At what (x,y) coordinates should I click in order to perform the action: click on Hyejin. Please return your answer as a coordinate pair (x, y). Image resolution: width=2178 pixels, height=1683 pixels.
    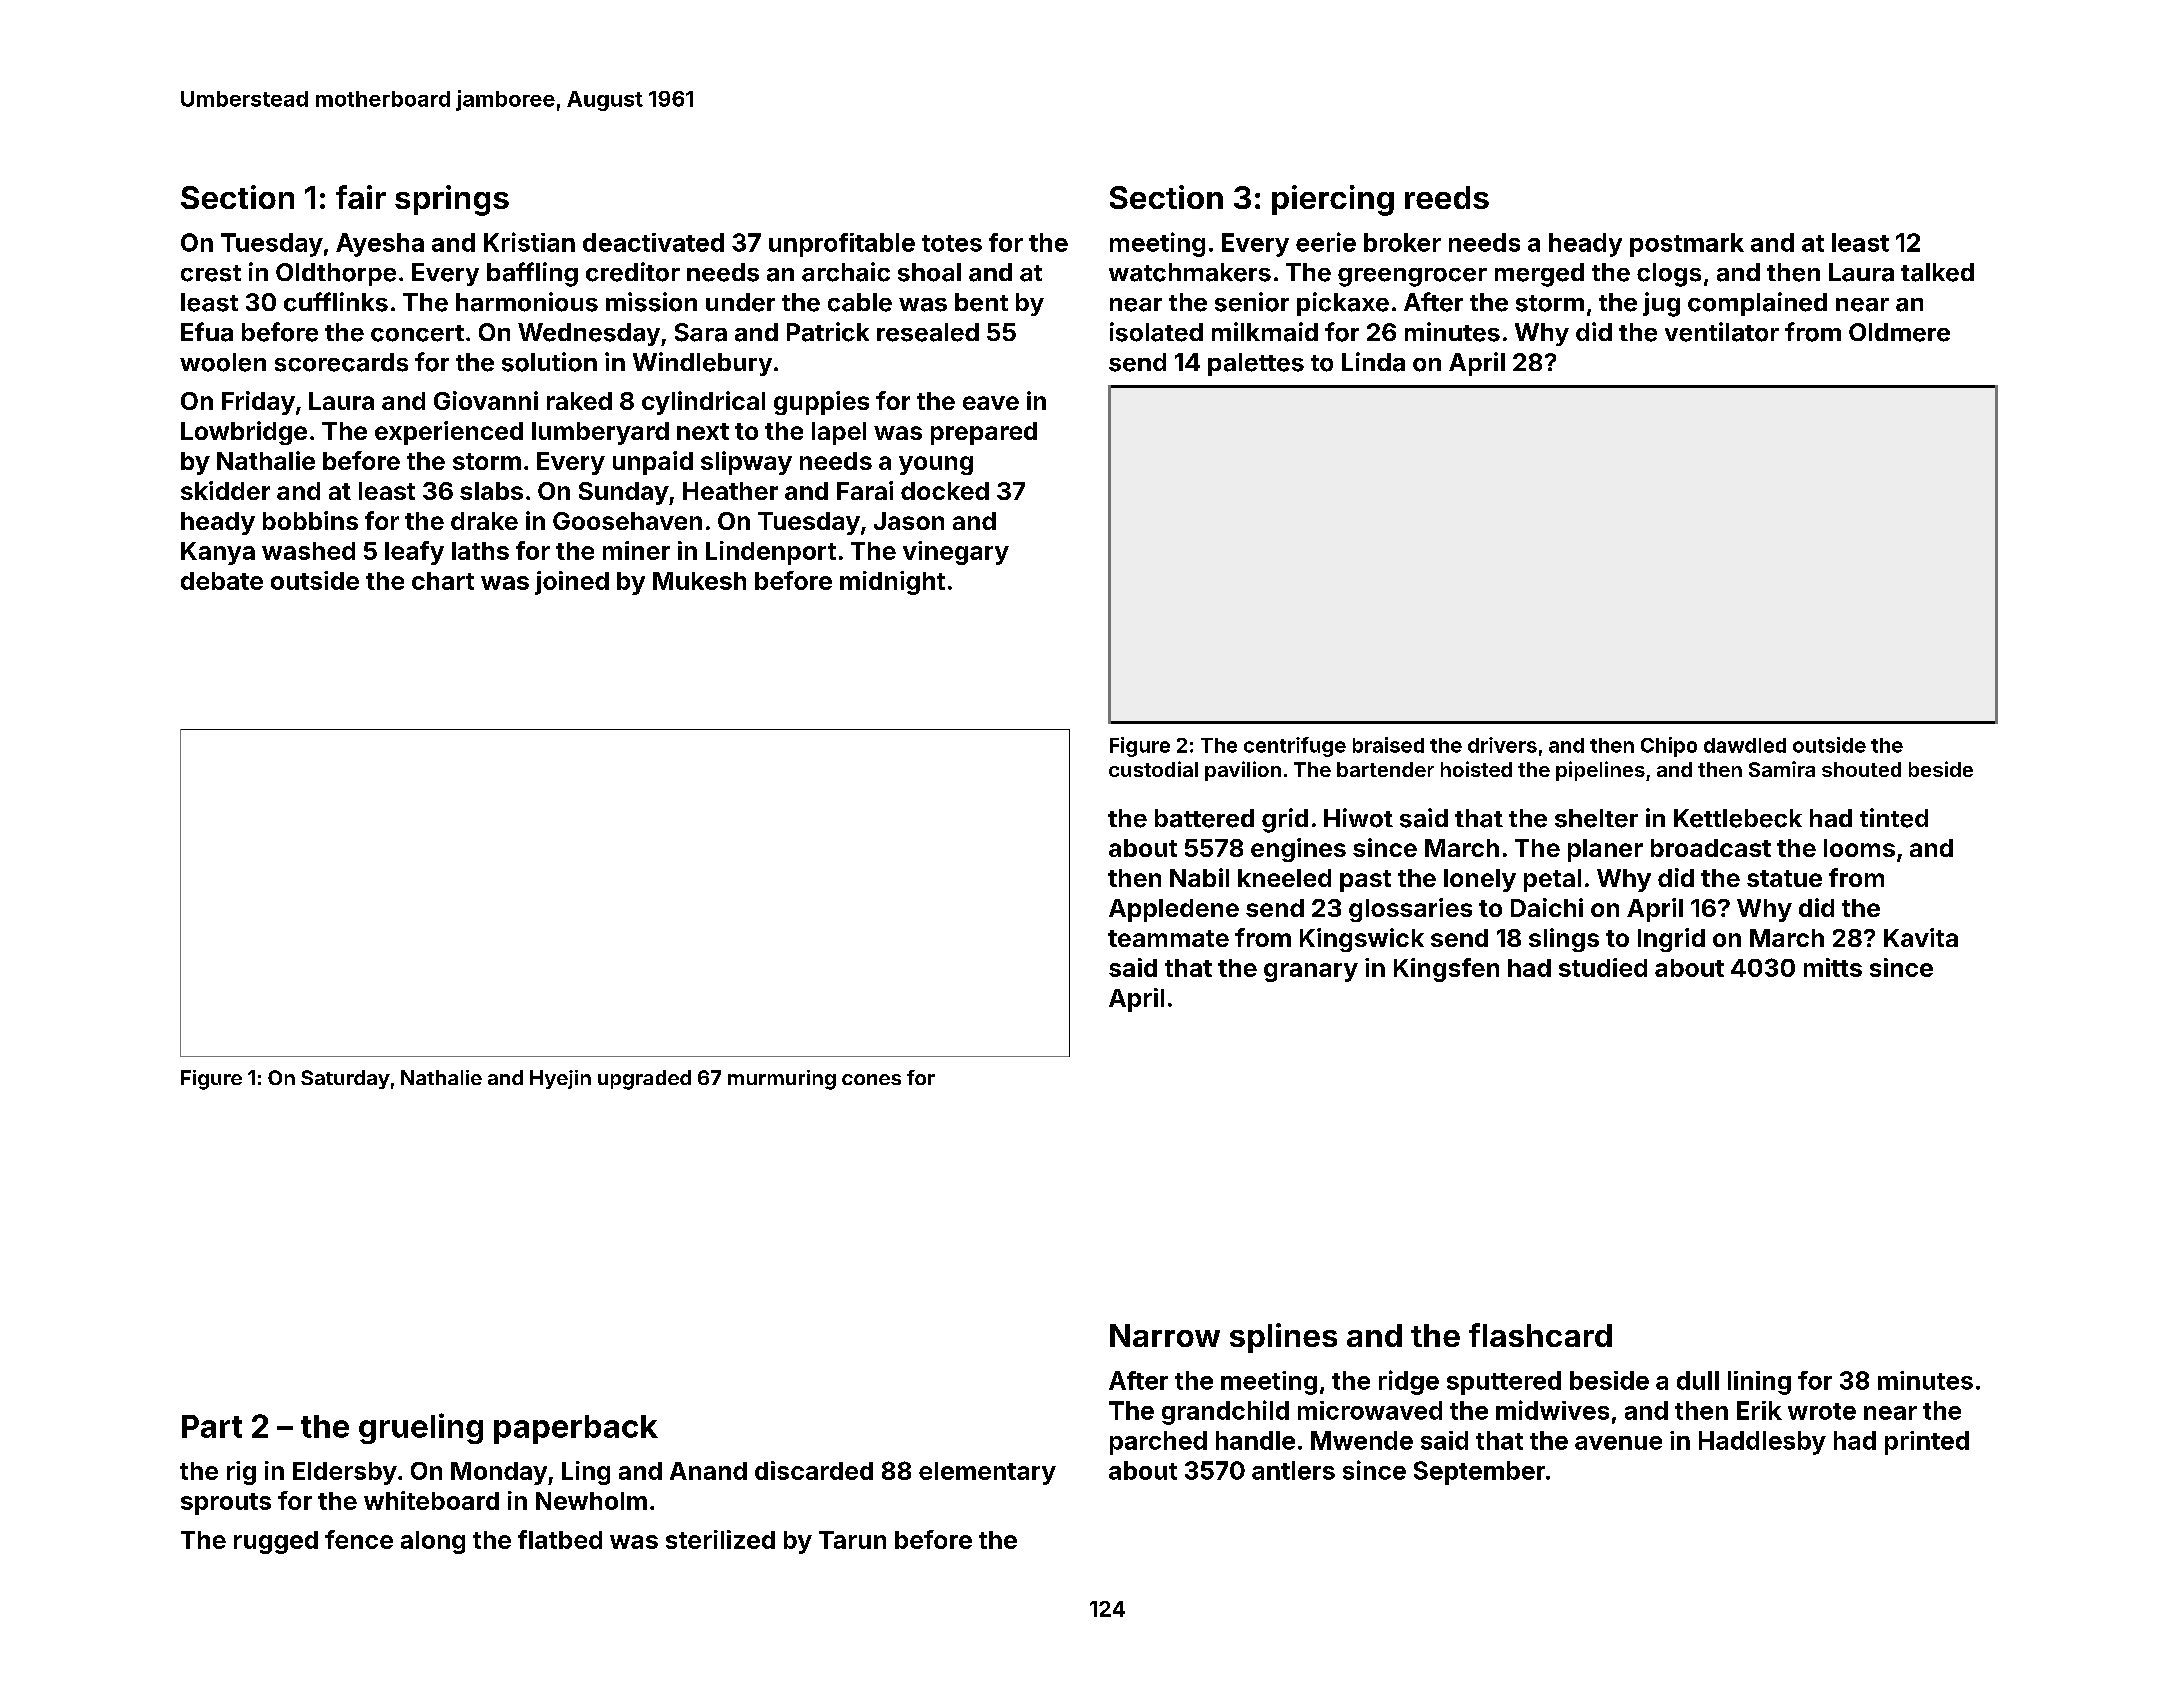
    Looking at the image, I should click on (560, 1079).
